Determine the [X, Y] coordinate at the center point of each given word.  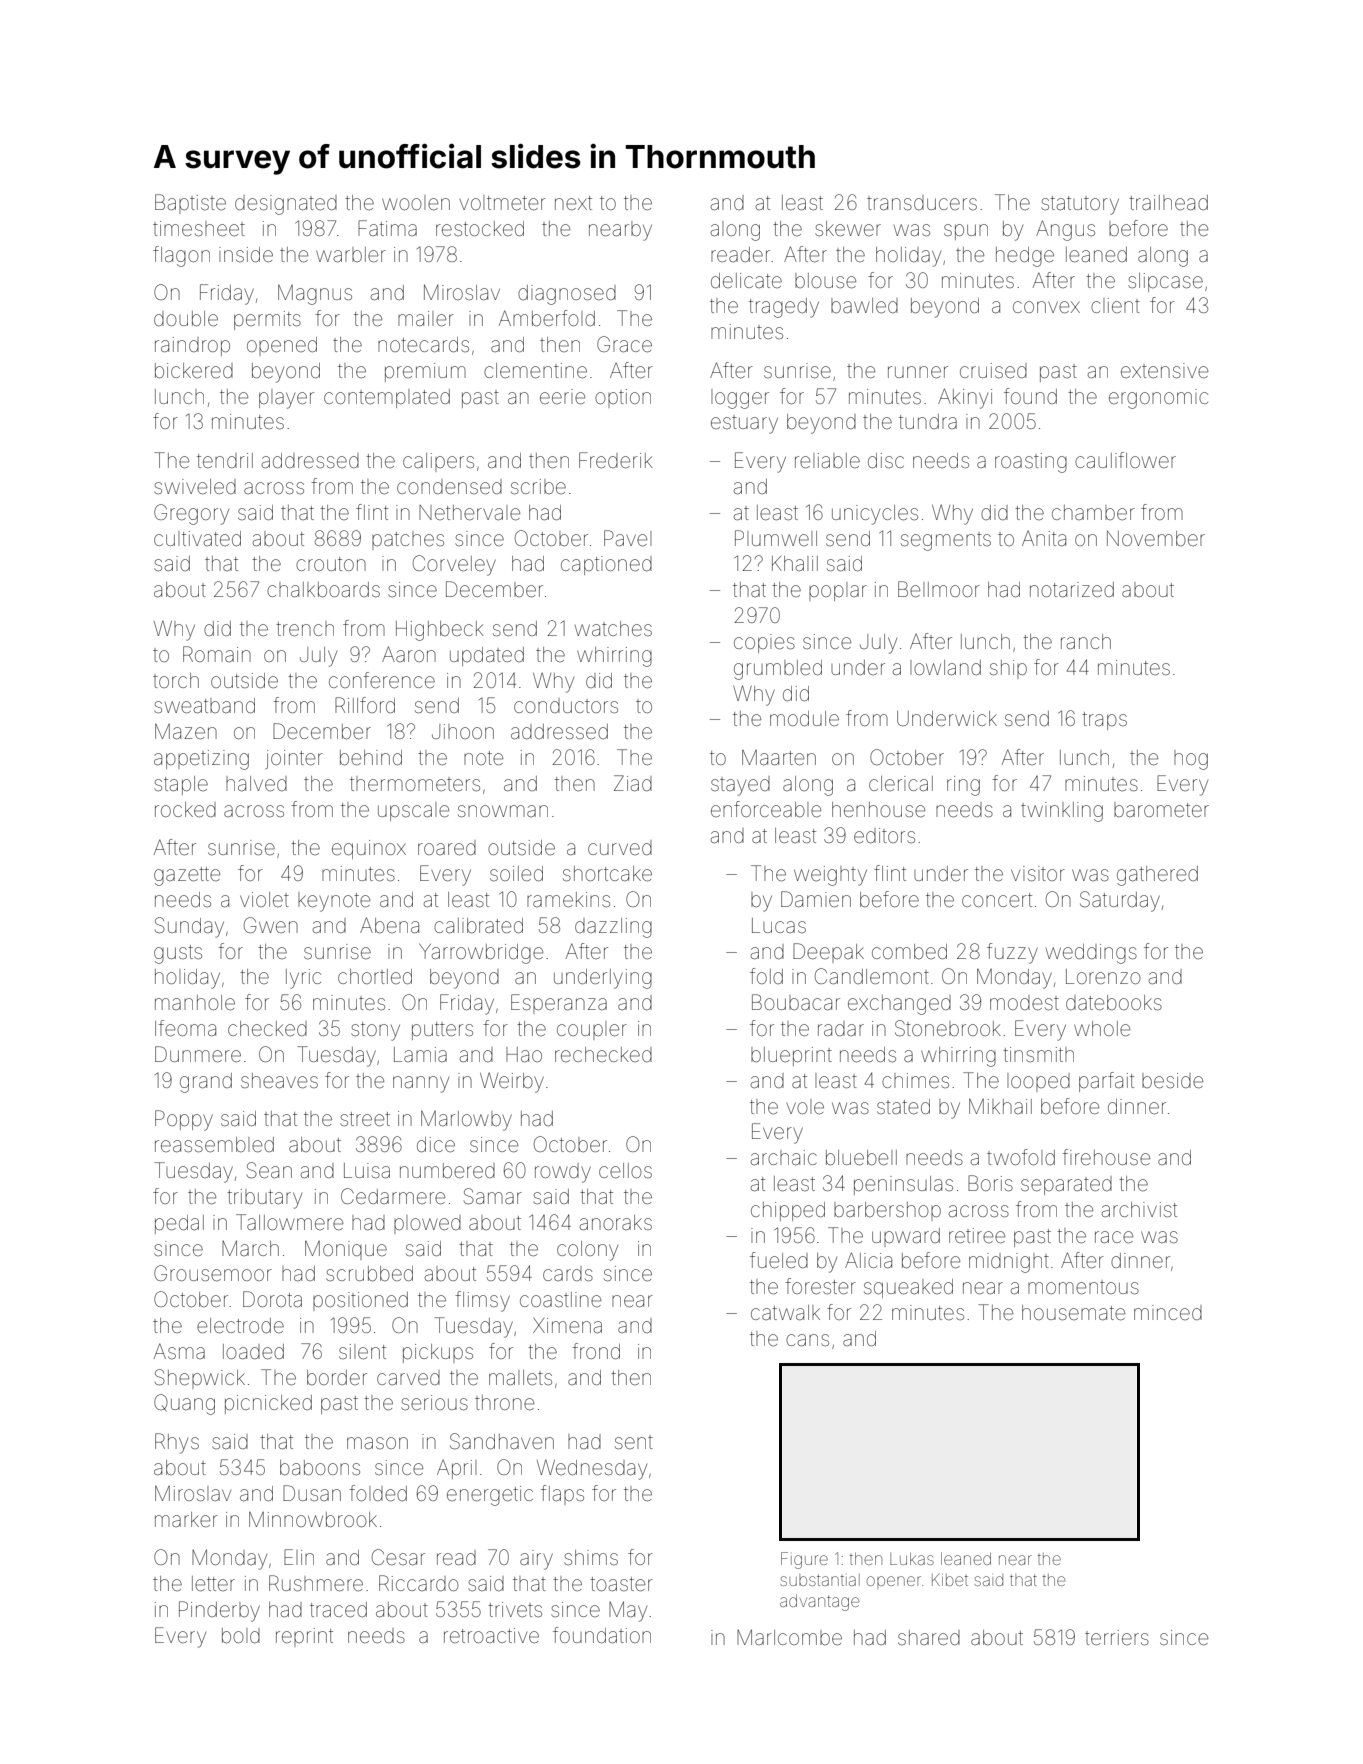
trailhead [1168, 202]
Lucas [779, 925]
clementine [535, 371]
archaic [784, 1157]
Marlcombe [789, 1637]
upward [906, 1237]
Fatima [387, 228]
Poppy [184, 1120]
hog [1191, 760]
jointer [294, 759]
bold [241, 1635]
